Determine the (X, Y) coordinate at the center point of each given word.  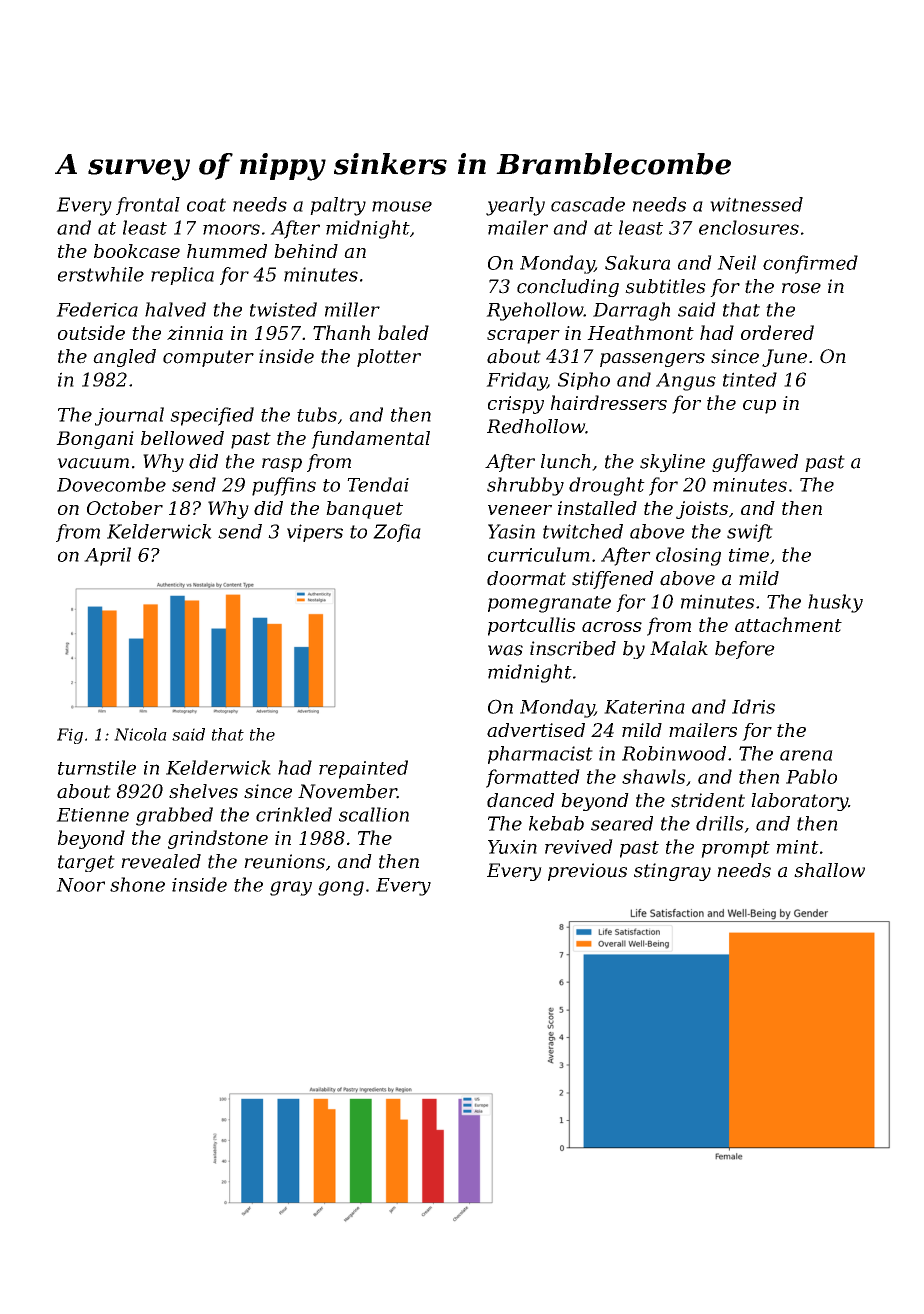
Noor (80, 885)
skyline (672, 463)
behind (306, 251)
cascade (588, 204)
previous (587, 872)
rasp (282, 465)
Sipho (584, 381)
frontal (148, 206)
